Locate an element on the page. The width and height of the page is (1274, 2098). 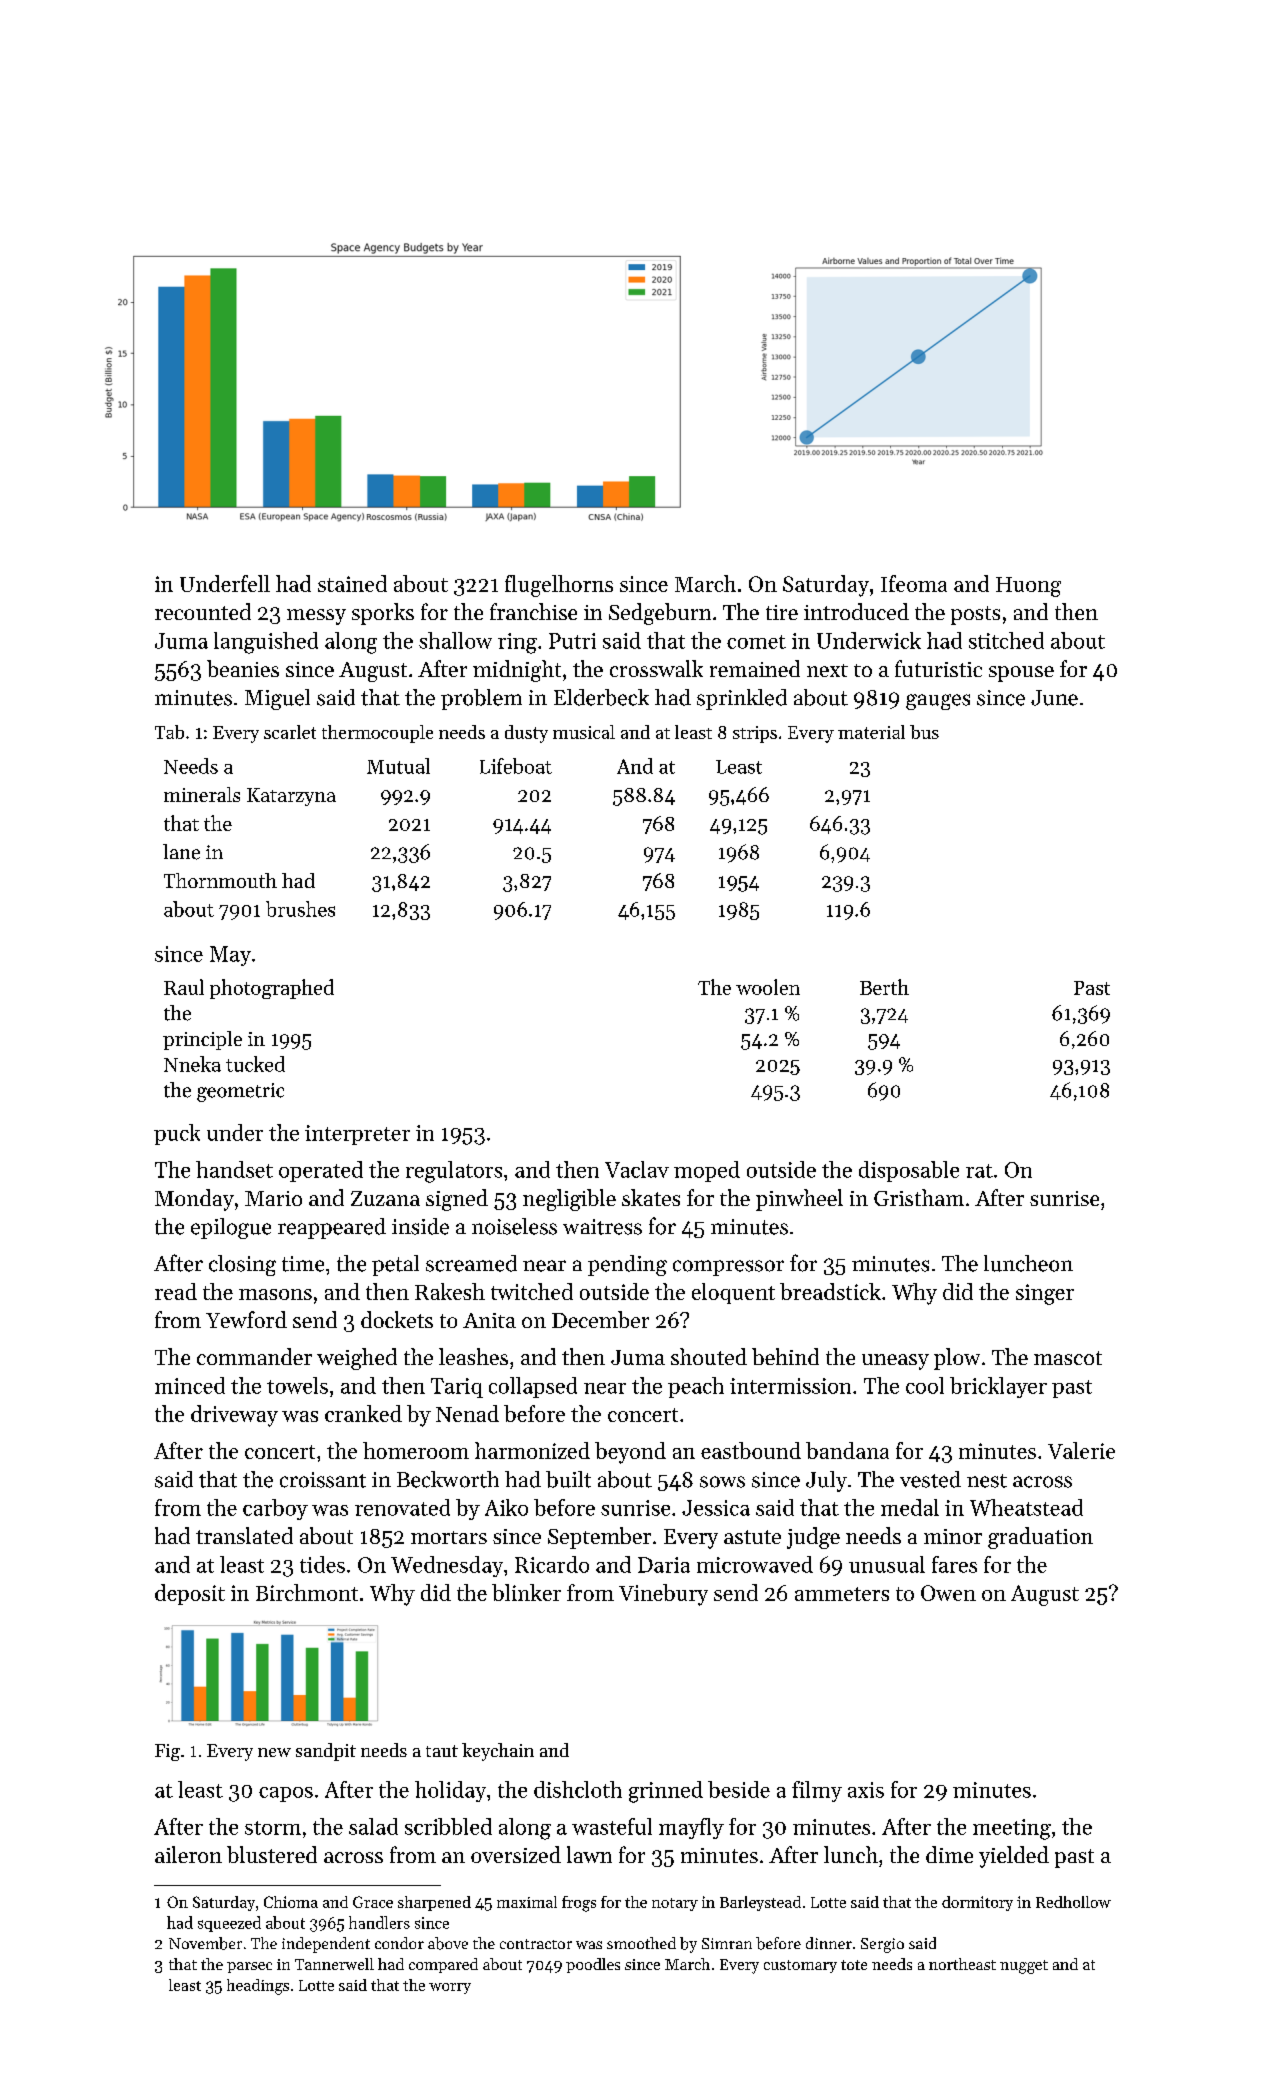
meeting is located at coordinates (1012, 1829).
